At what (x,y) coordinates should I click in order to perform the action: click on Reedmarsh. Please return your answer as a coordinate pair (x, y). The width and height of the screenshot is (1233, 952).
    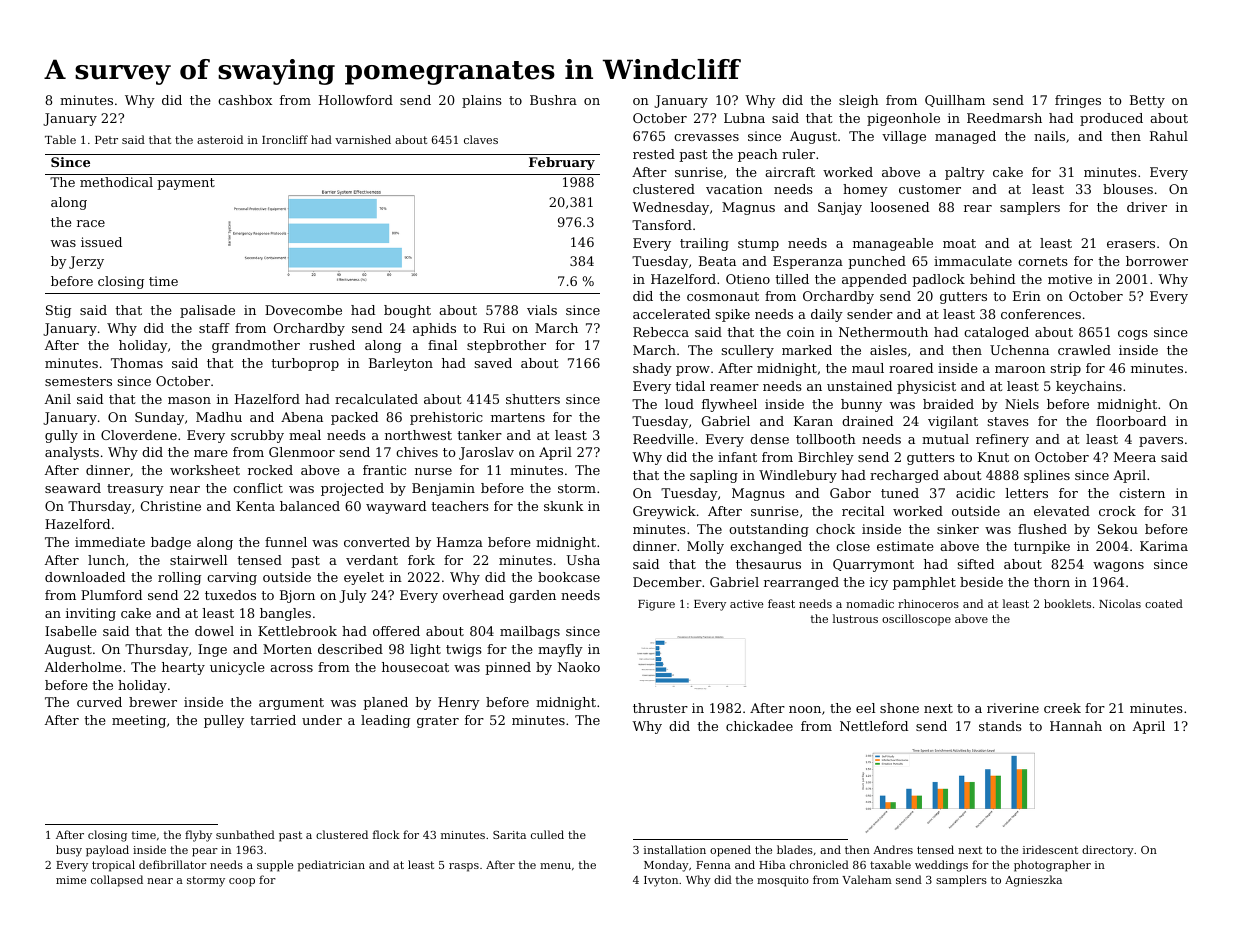
    Looking at the image, I should click on (1004, 118).
